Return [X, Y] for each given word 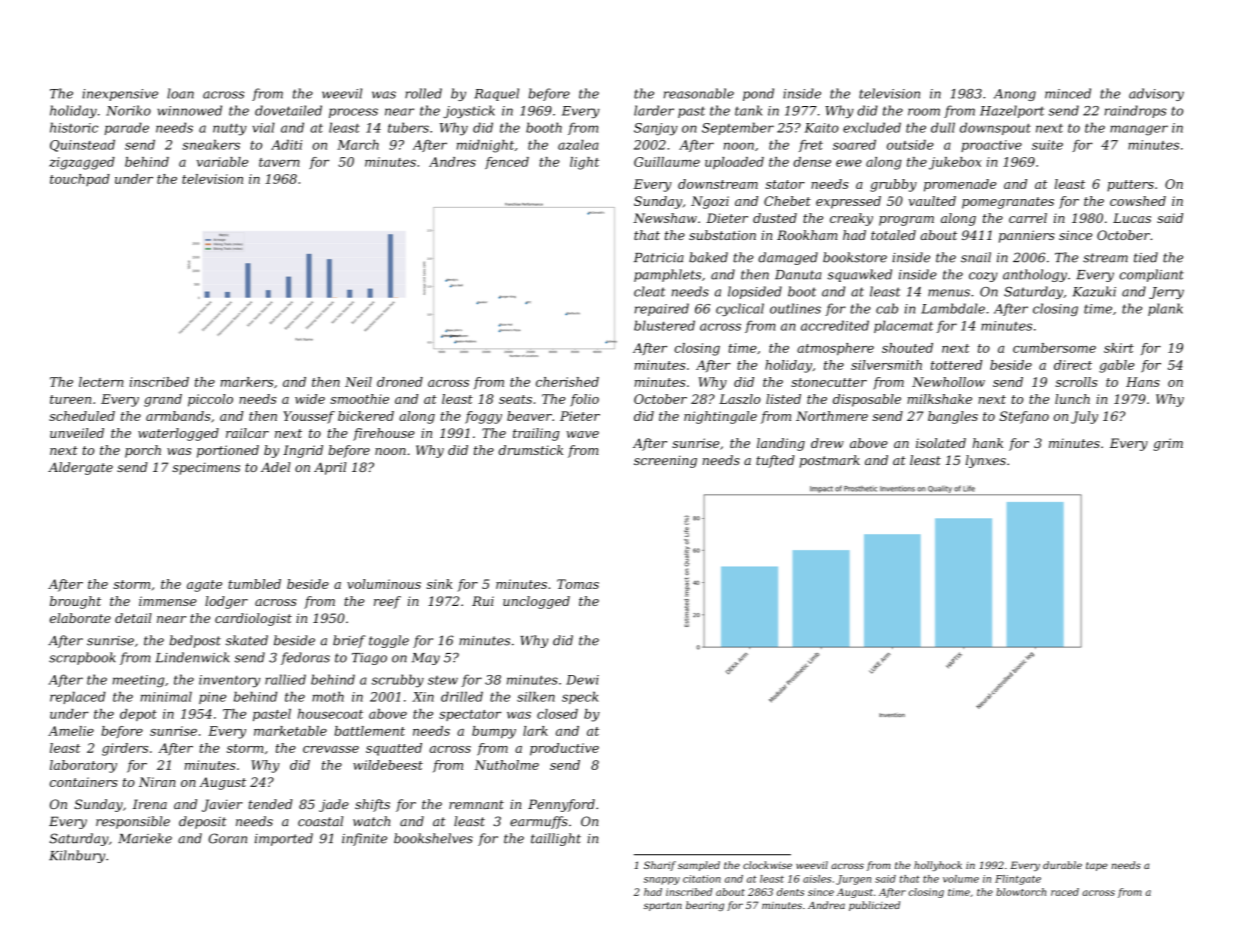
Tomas [578, 584]
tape [1096, 866]
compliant [1151, 275]
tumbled [254, 584]
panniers [1027, 236]
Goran [228, 838]
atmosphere [835, 349]
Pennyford [561, 805]
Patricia [659, 258]
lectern [101, 382]
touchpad [80, 180]
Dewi [582, 680]
